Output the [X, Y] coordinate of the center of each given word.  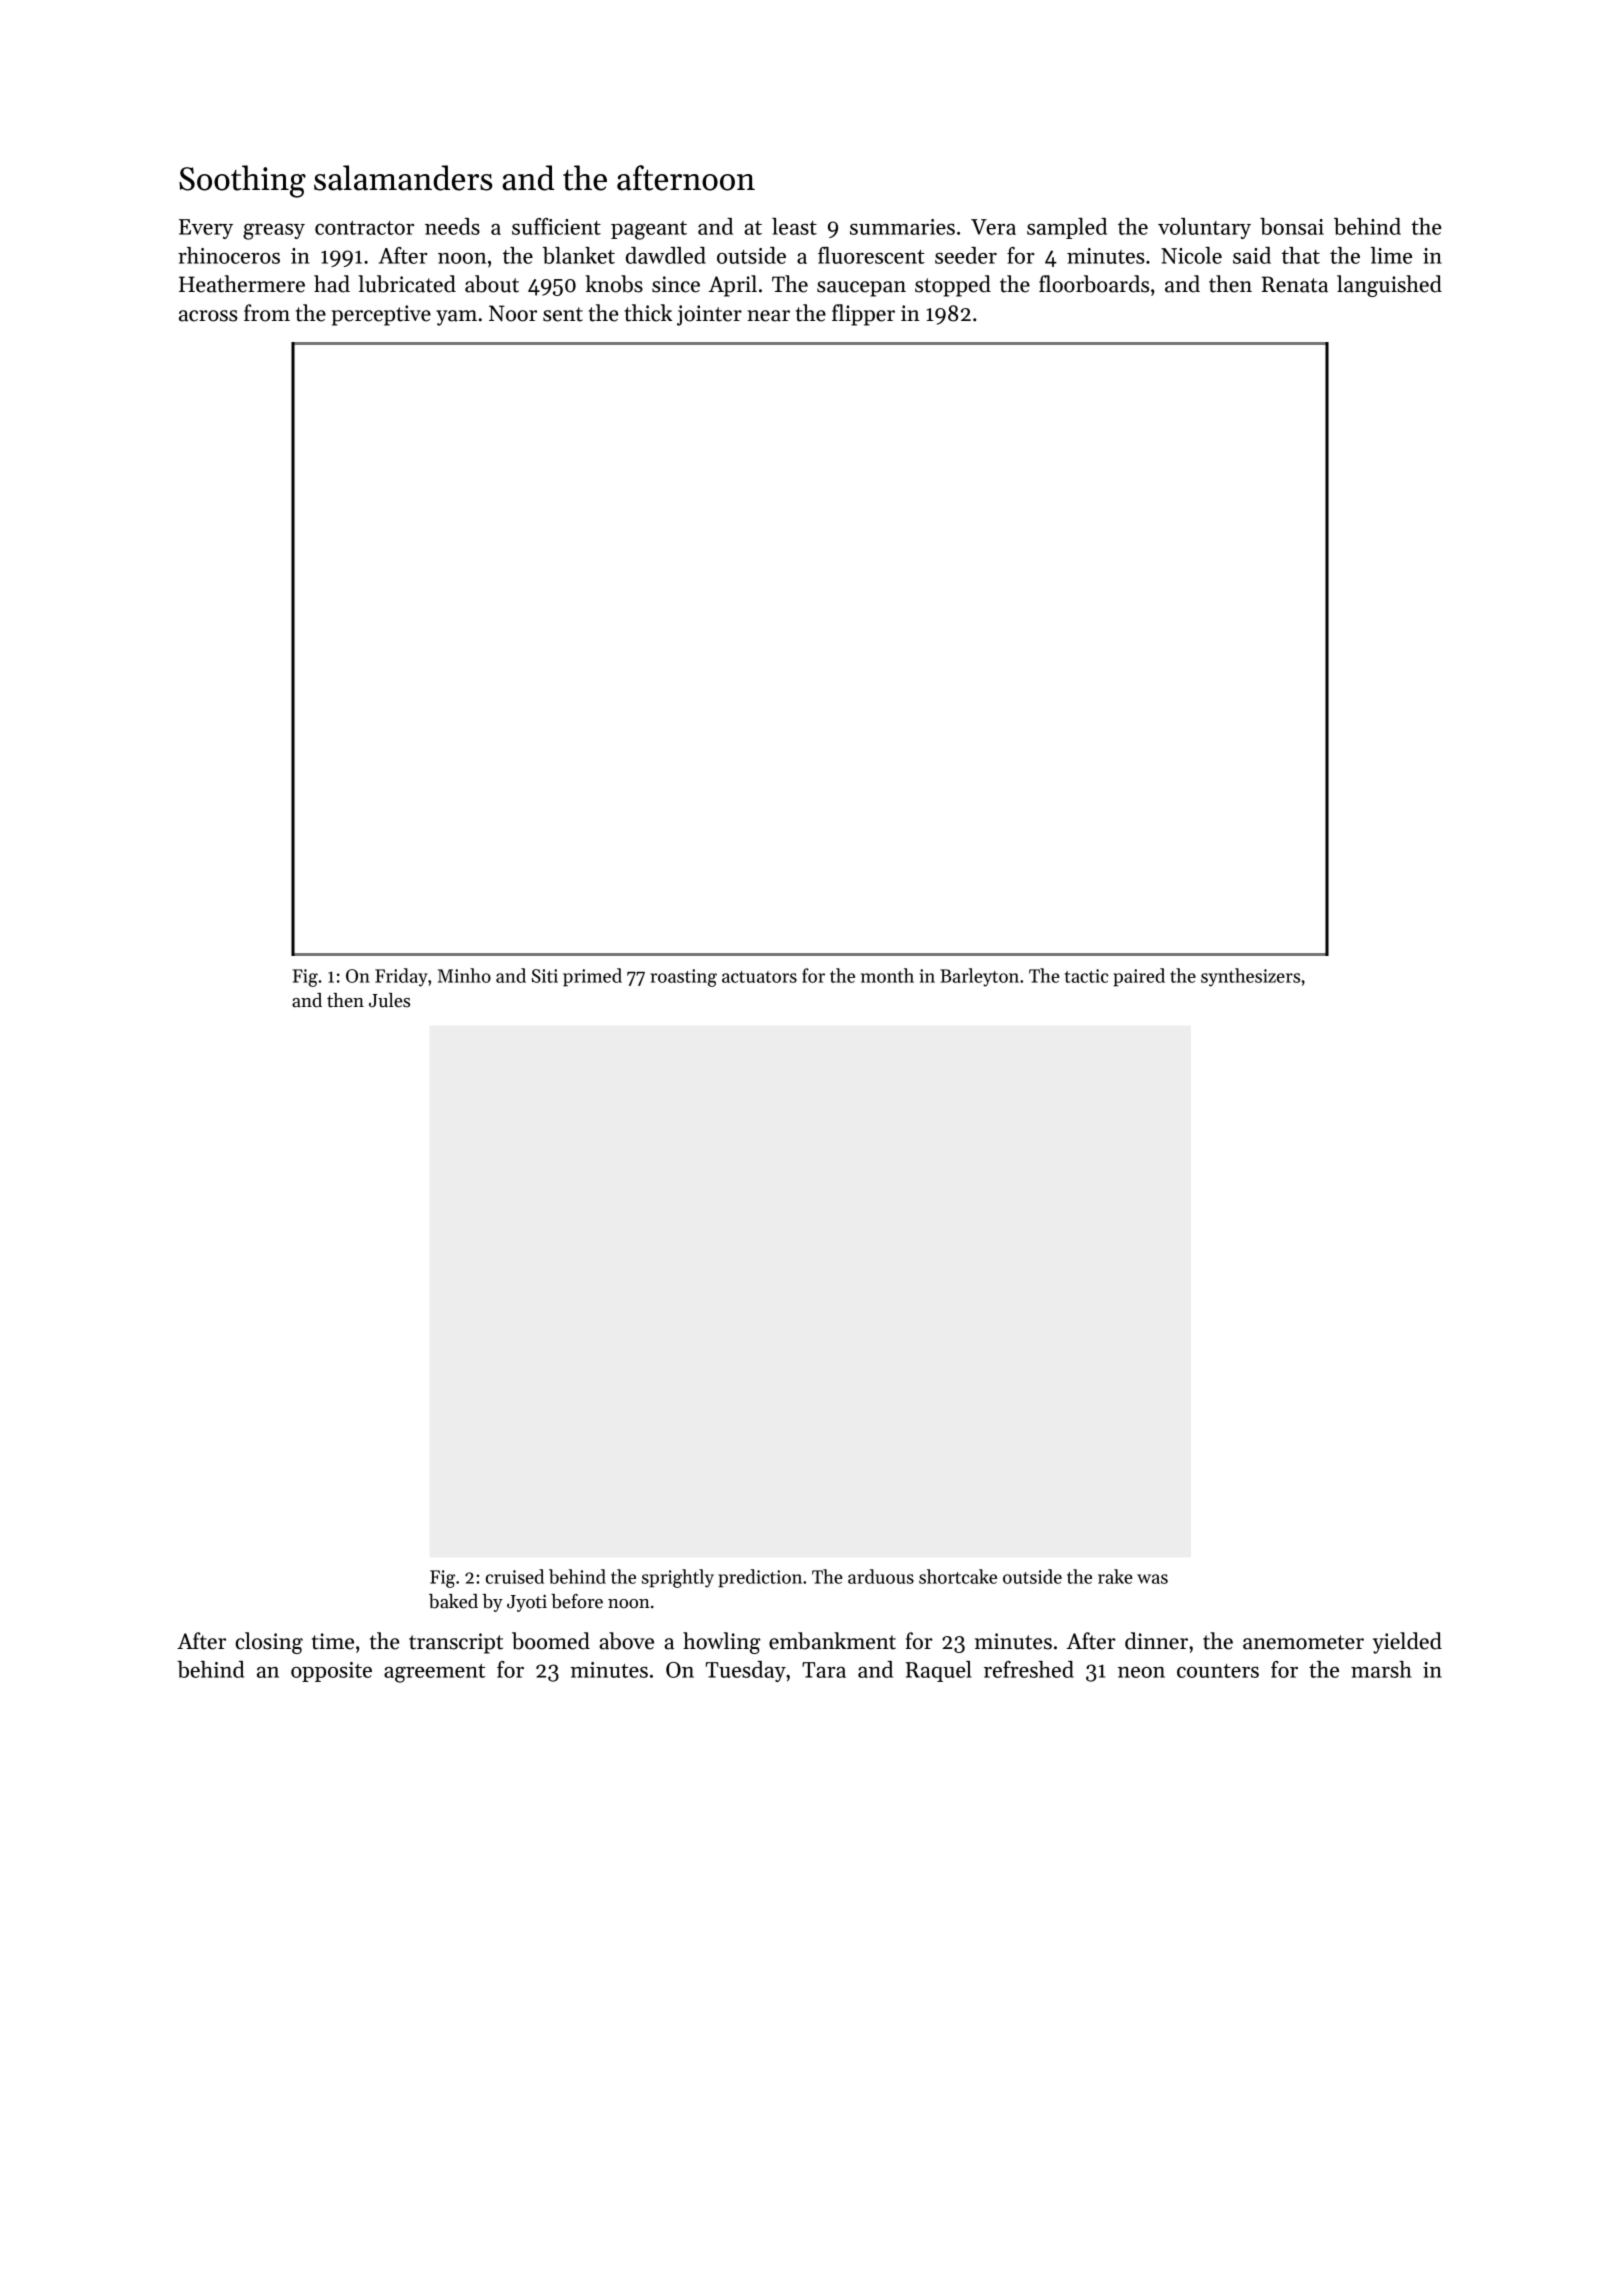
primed [592, 977]
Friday [401, 977]
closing [269, 1643]
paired [1139, 977]
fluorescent [871, 255]
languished [1389, 286]
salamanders [403, 178]
